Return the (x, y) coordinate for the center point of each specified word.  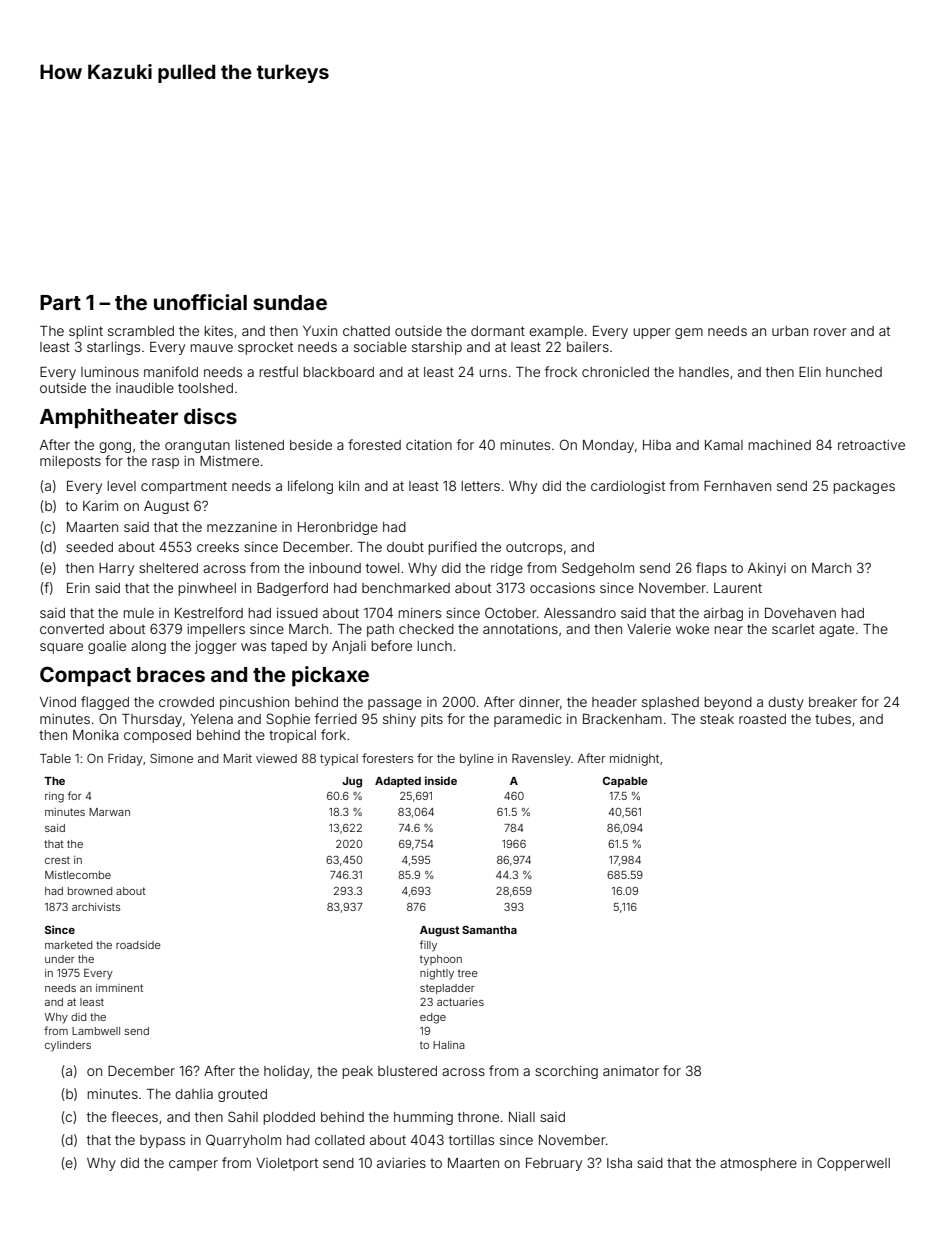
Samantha (489, 929)
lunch (434, 646)
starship (437, 348)
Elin (810, 372)
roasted (762, 719)
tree (468, 973)
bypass (162, 1141)
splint (86, 332)
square (61, 648)
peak (357, 1072)
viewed (276, 758)
